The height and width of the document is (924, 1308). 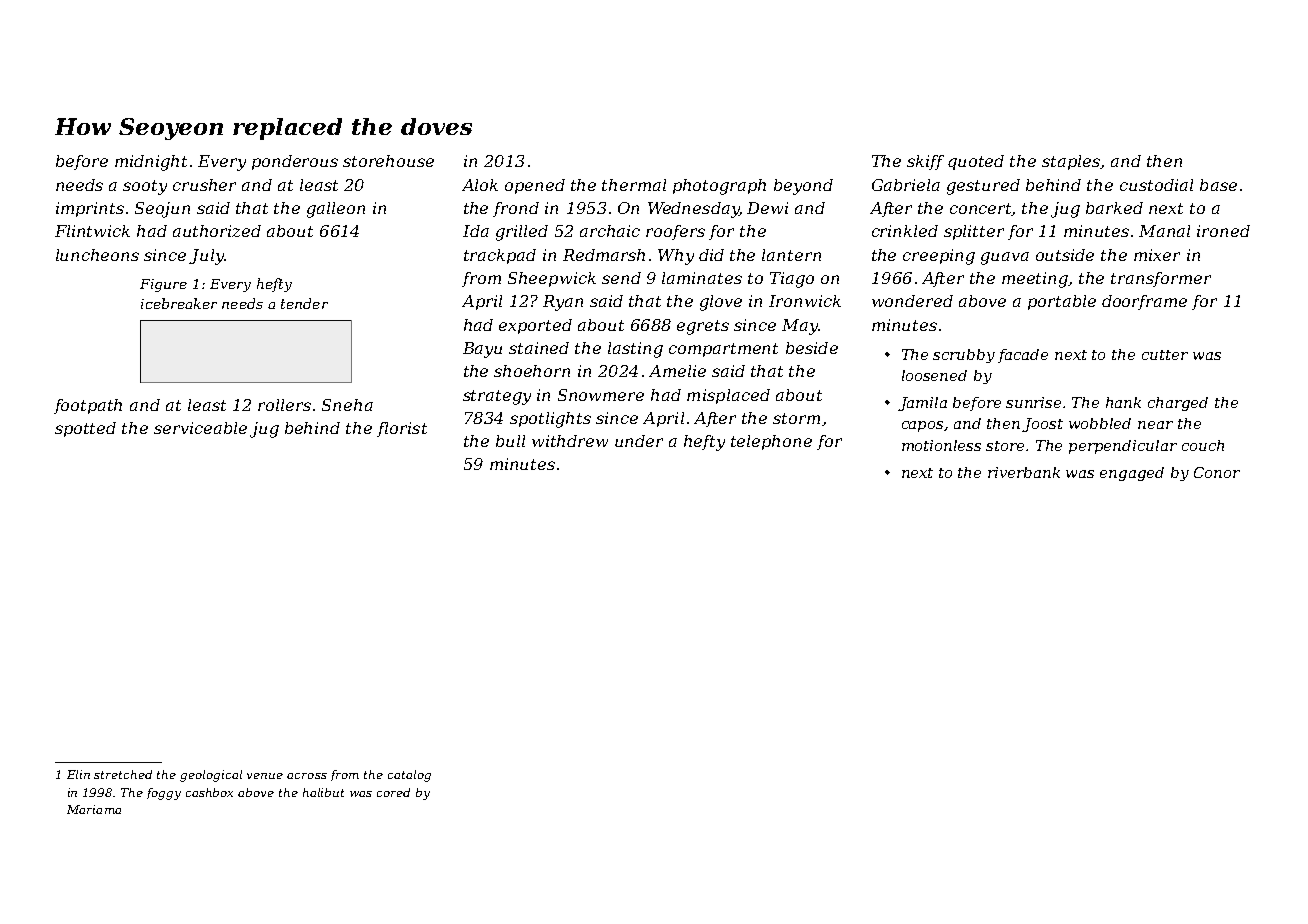 What do you see at coordinates (925, 162) in the document?
I see `skiff` at bounding box center [925, 162].
